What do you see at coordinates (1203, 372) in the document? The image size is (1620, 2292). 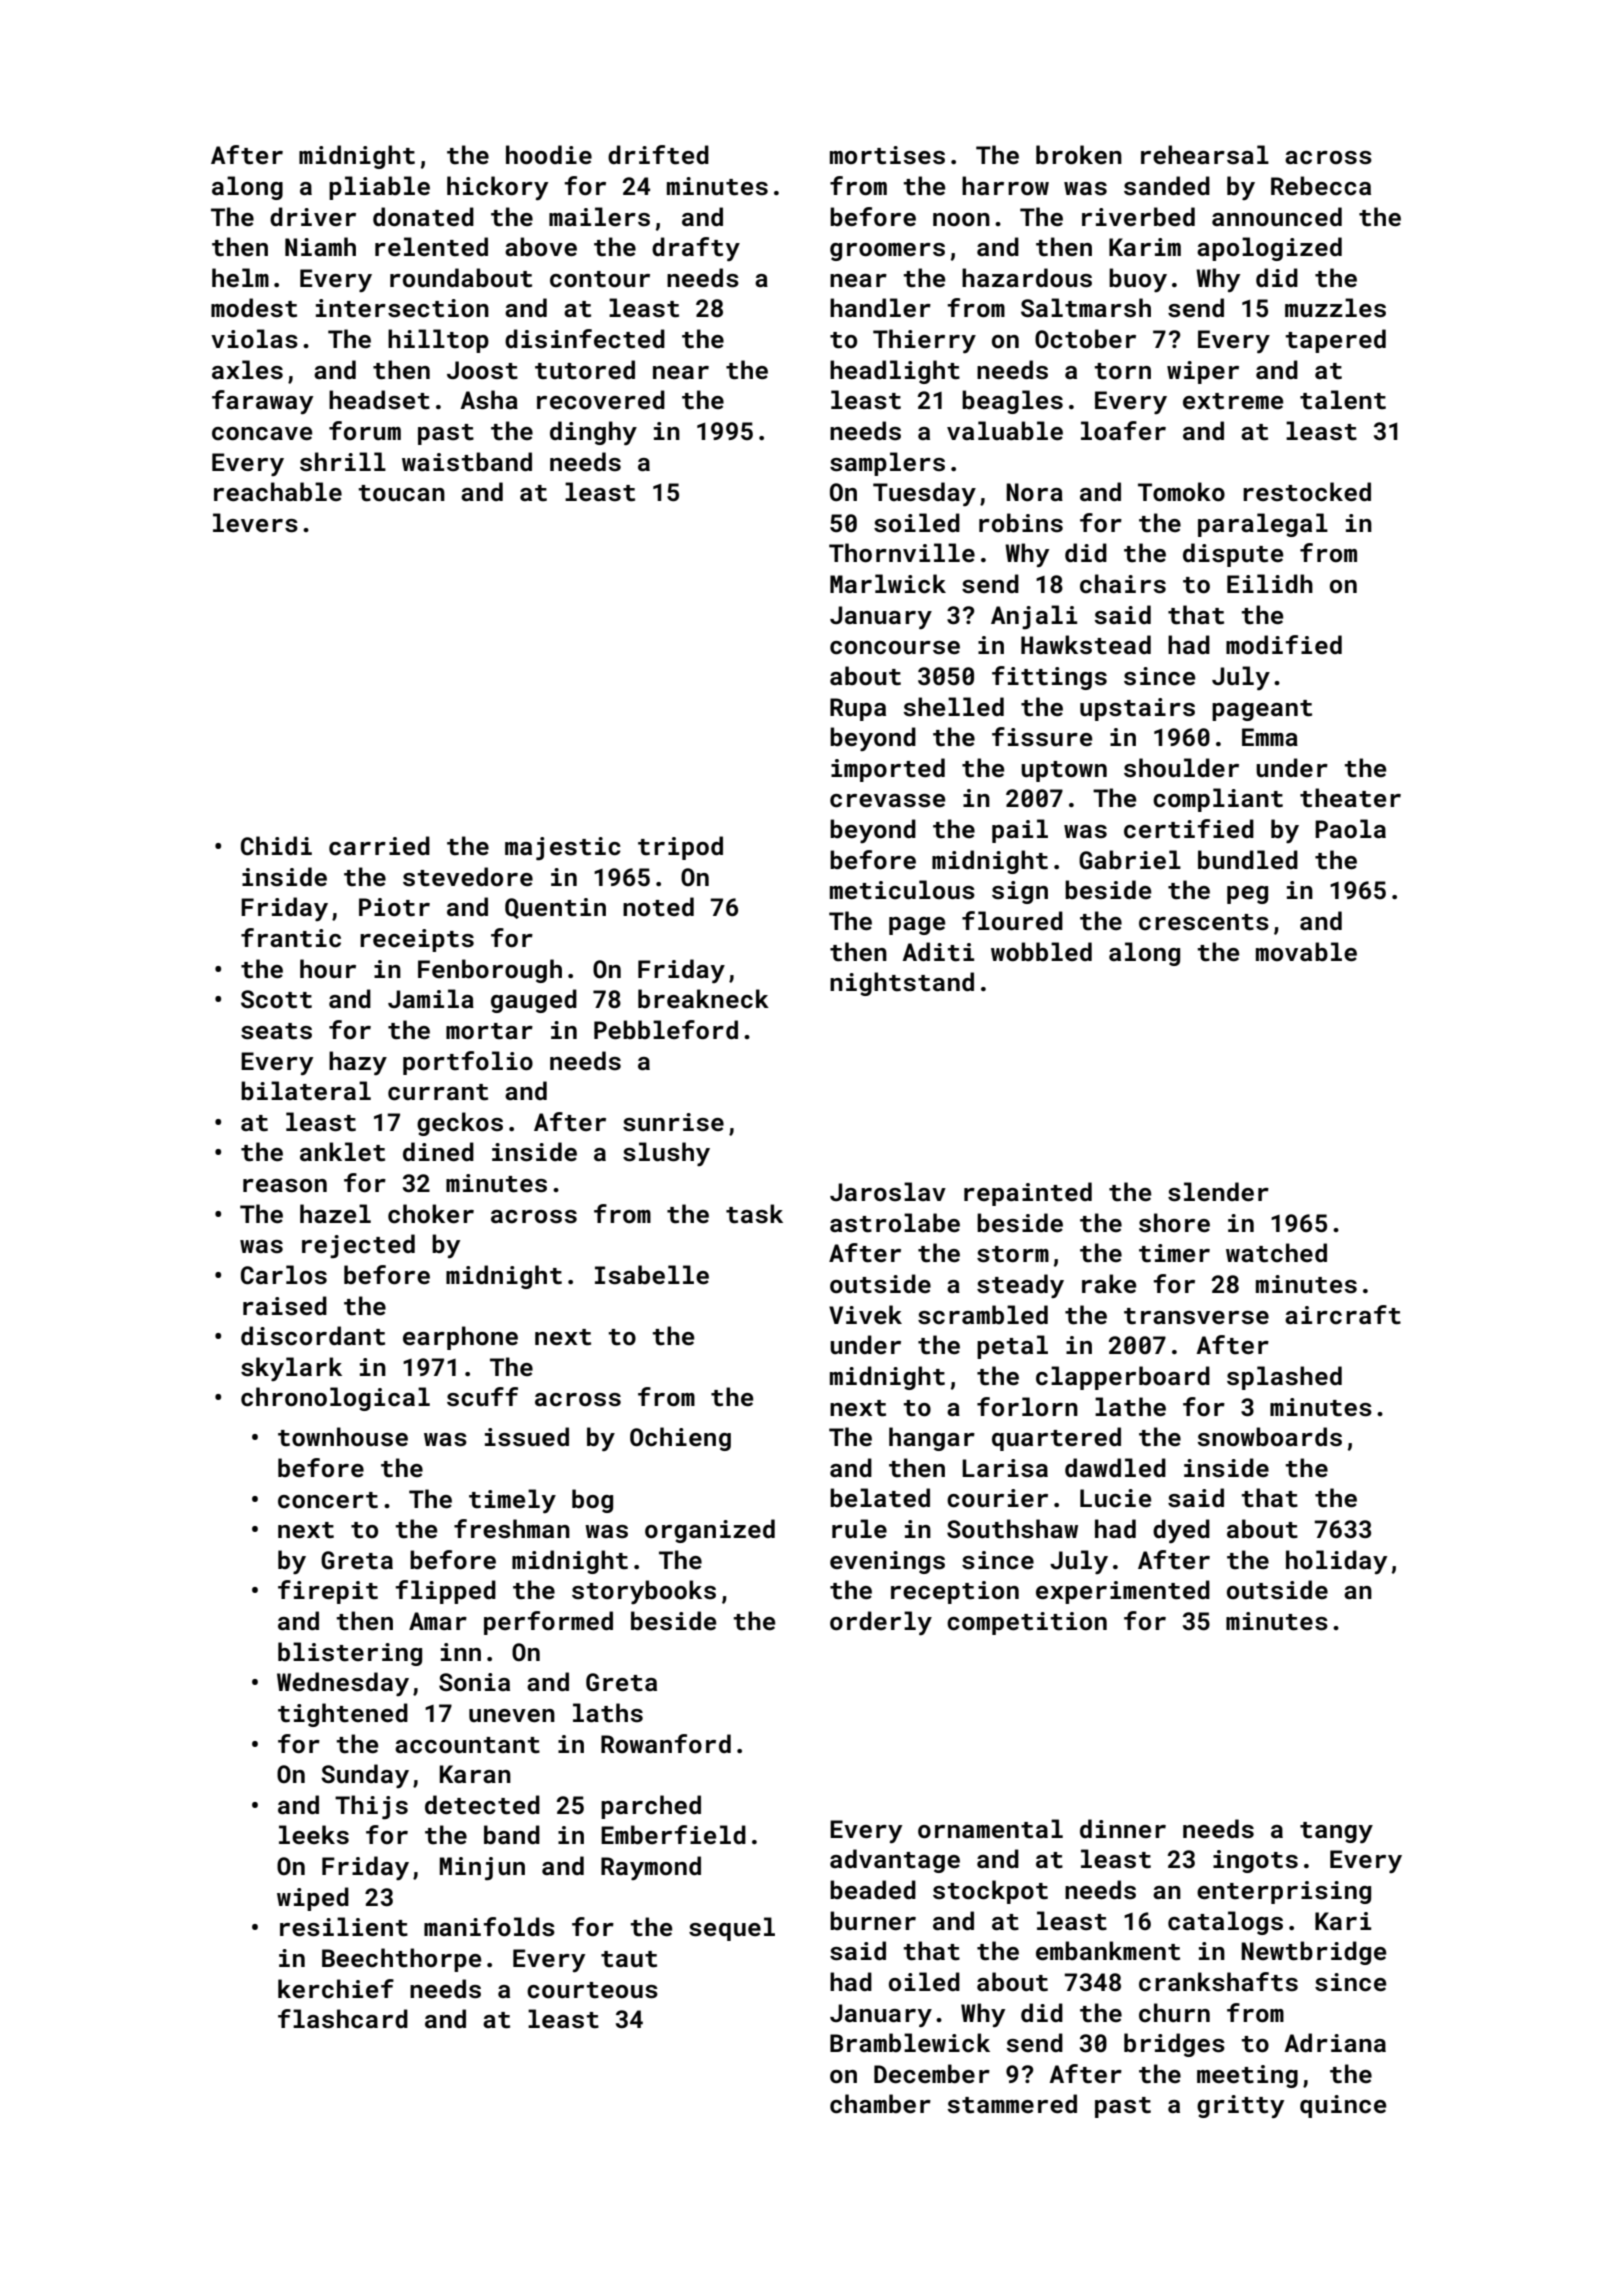 I see `wiper` at bounding box center [1203, 372].
